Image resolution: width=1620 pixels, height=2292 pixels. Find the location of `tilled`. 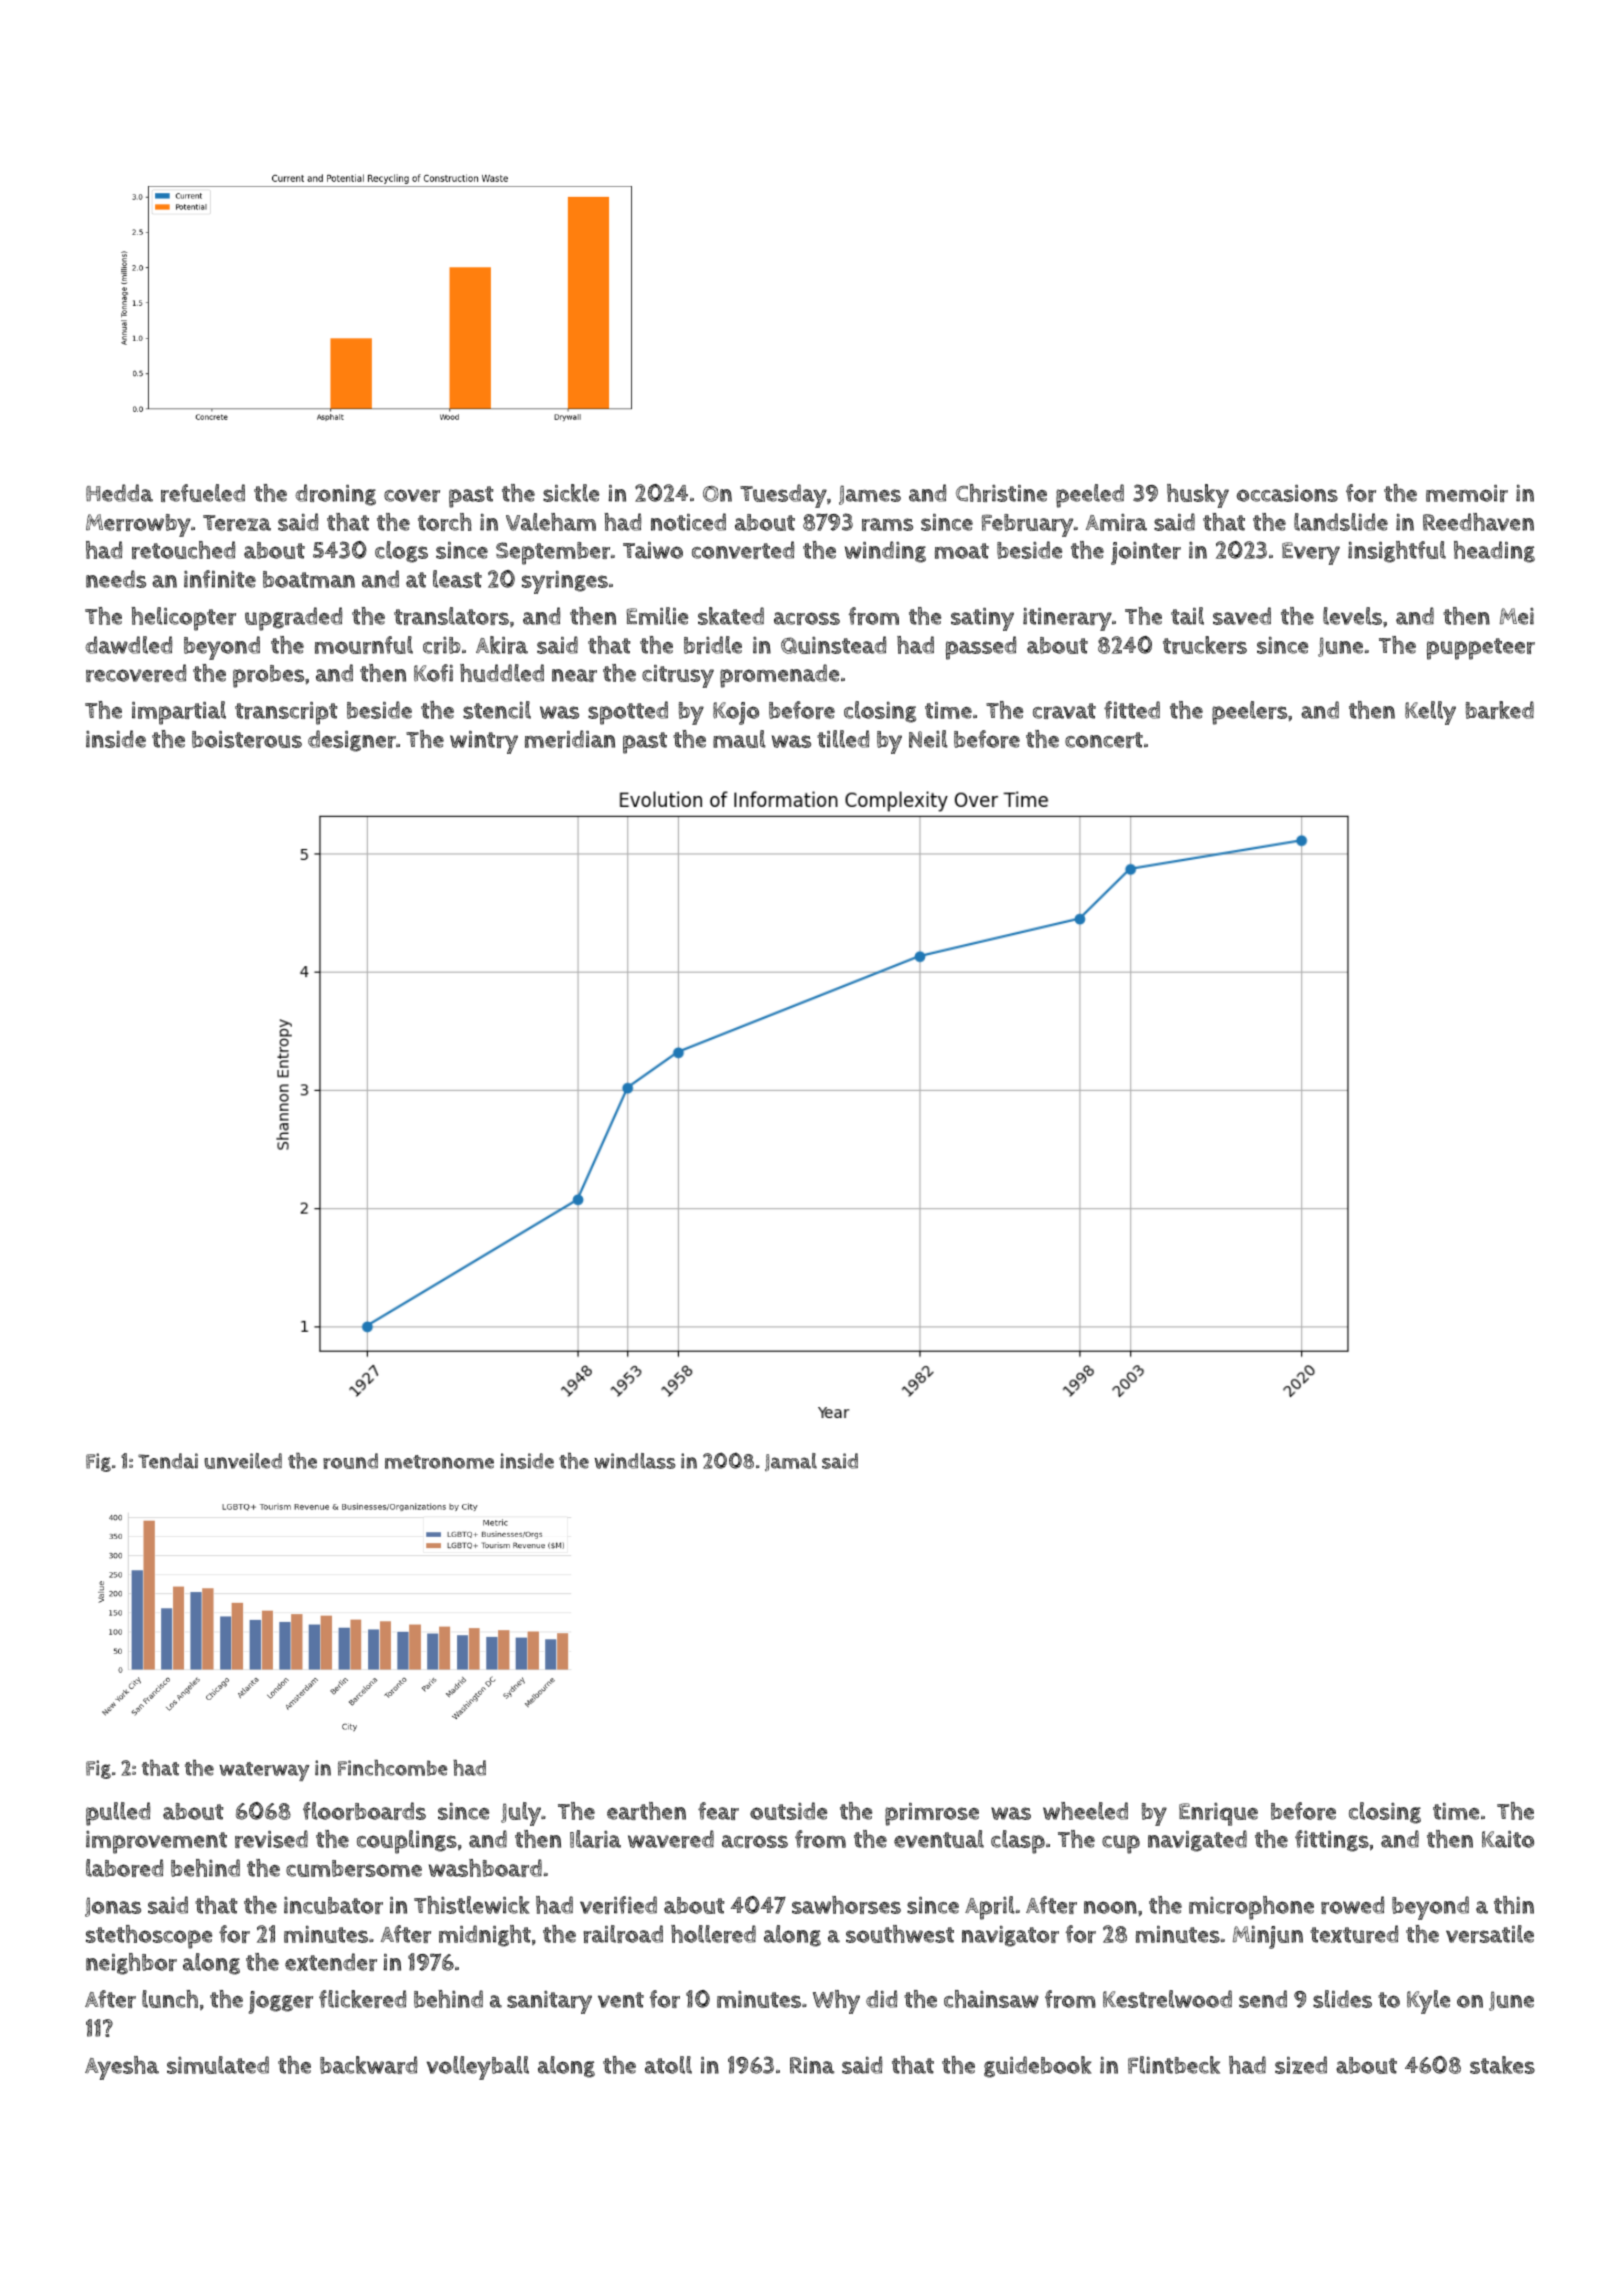

tilled is located at coordinates (843, 739).
